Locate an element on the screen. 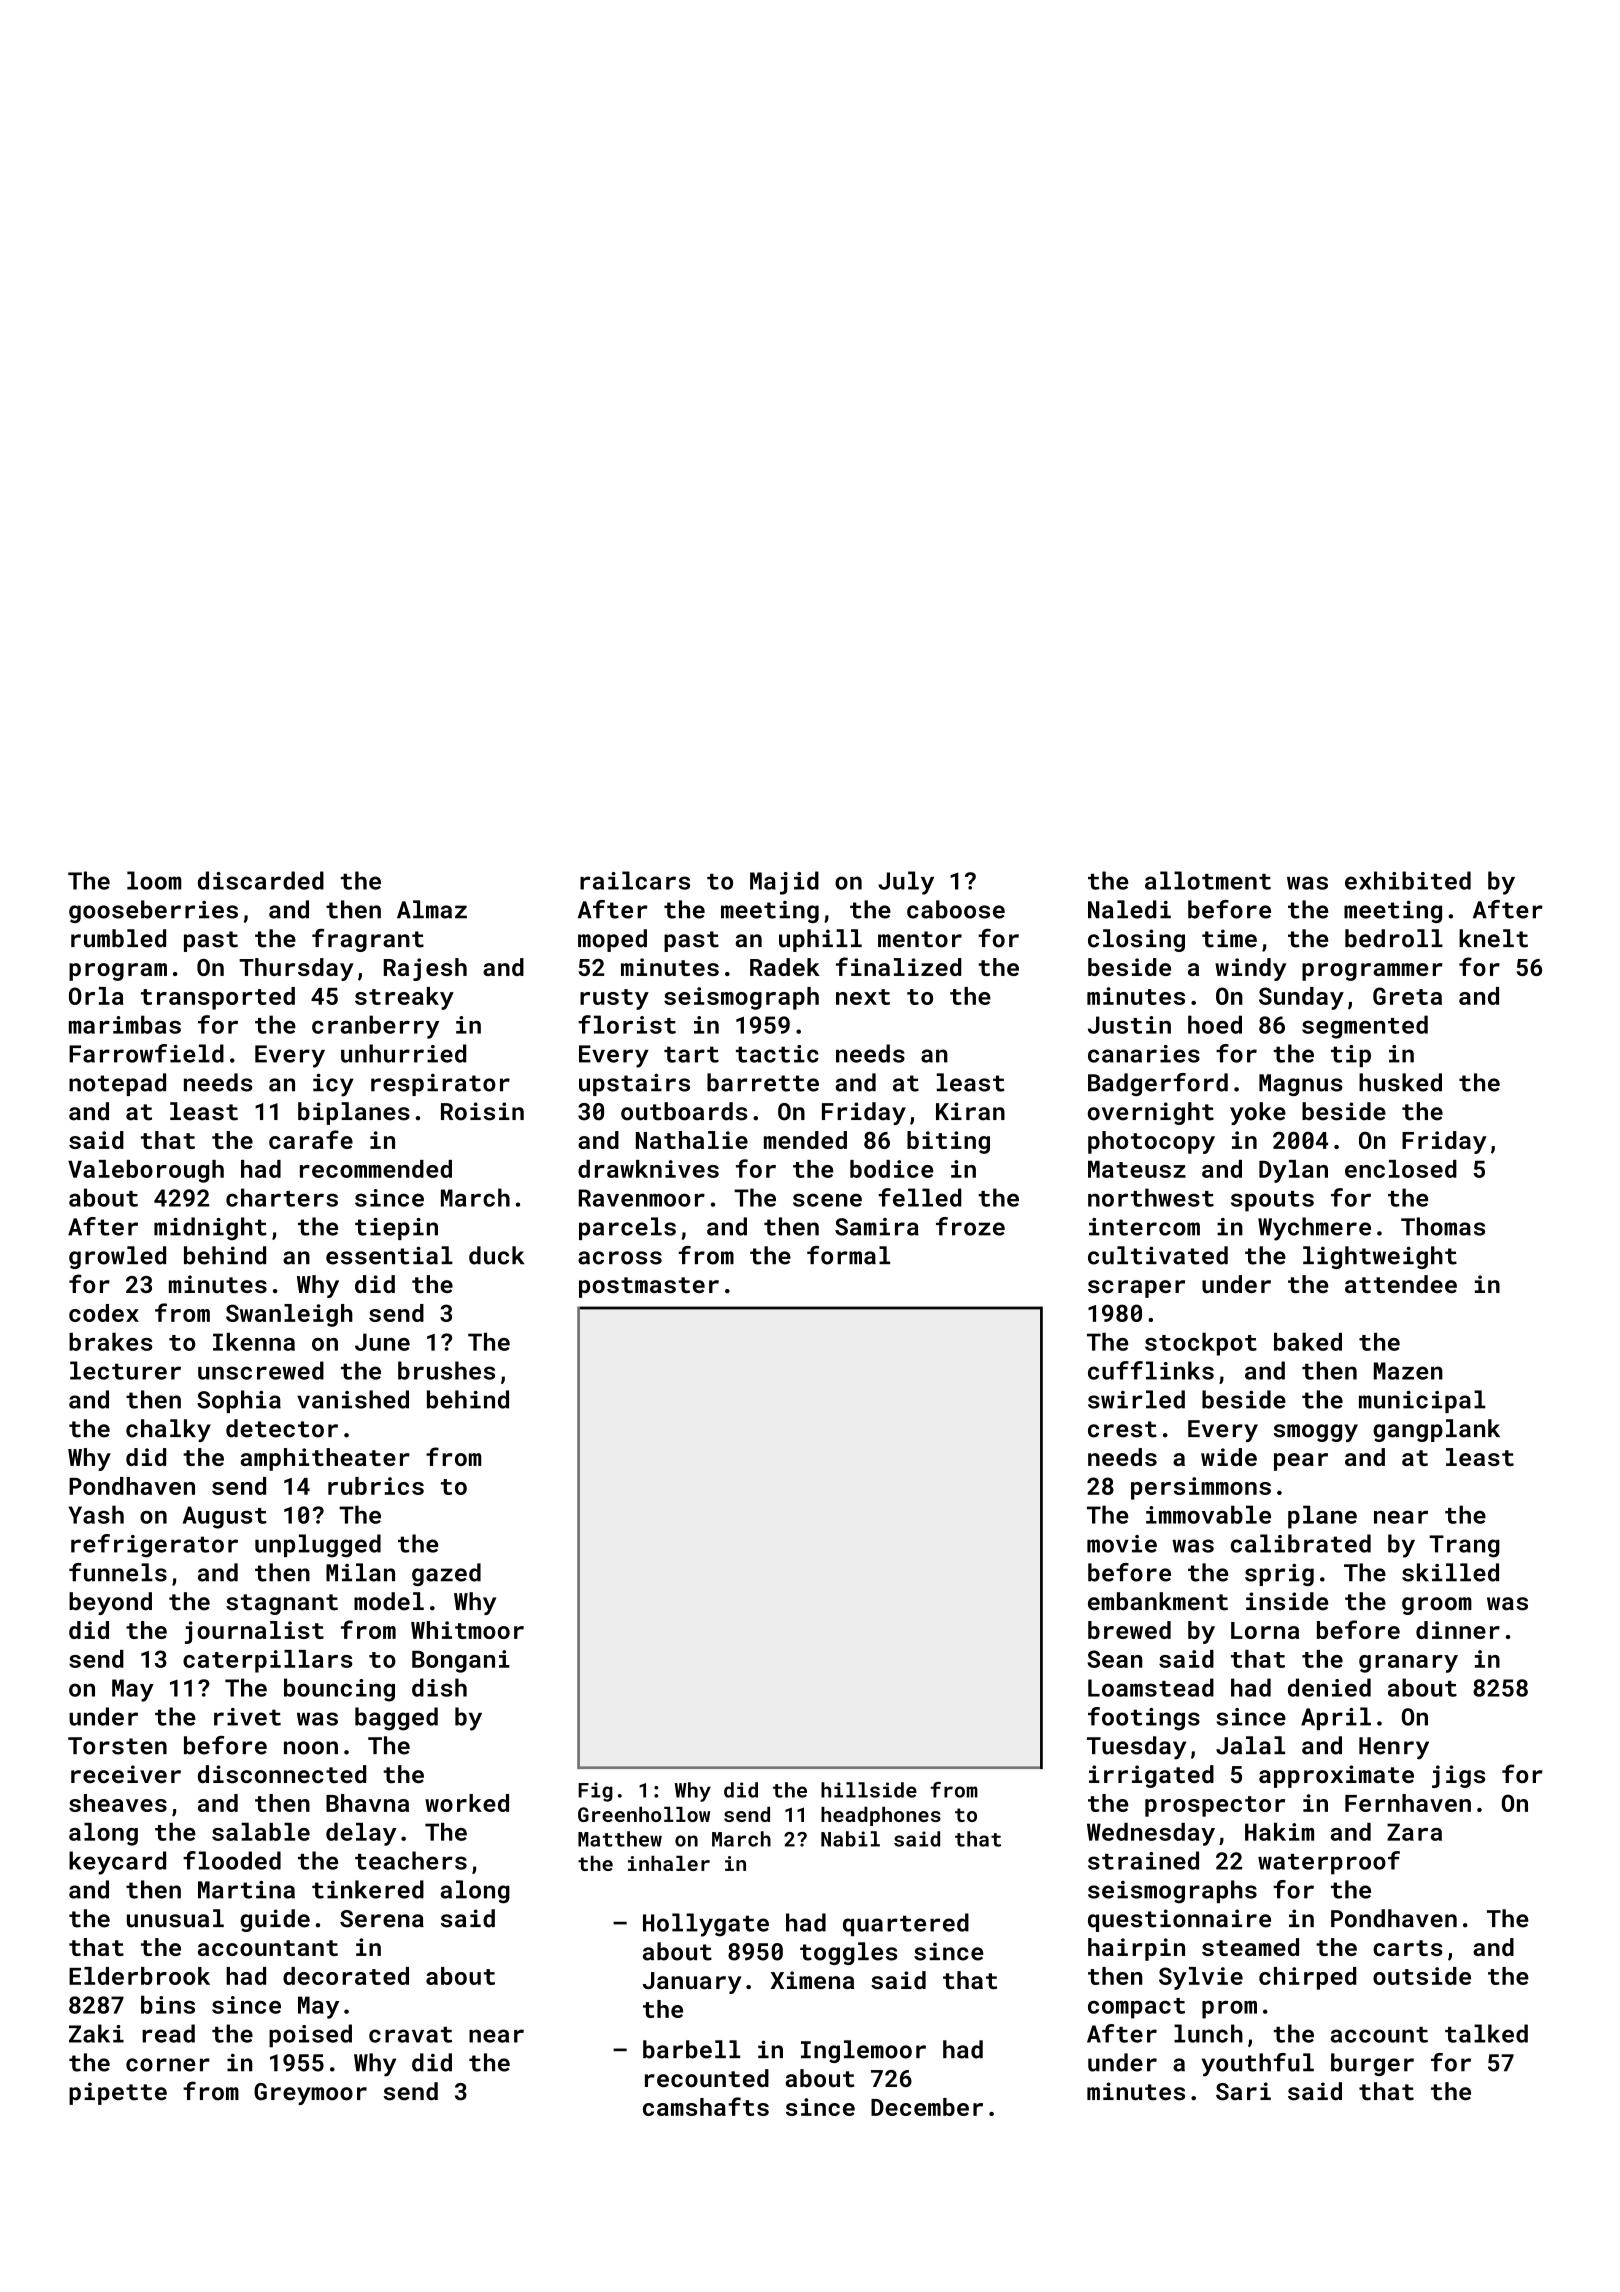  July is located at coordinates (906, 883).
